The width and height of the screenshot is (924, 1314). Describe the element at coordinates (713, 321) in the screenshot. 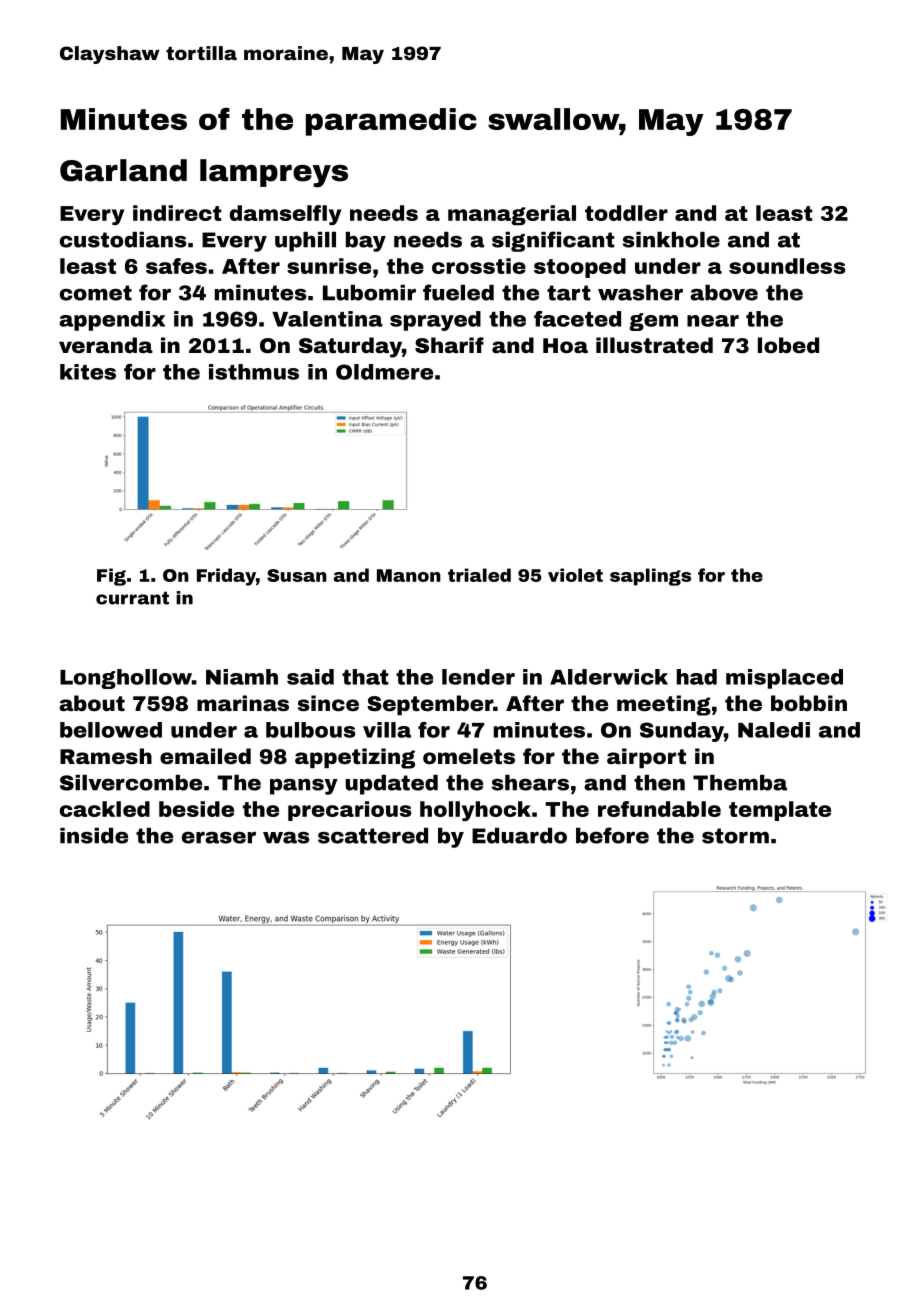

I see `near` at that location.
